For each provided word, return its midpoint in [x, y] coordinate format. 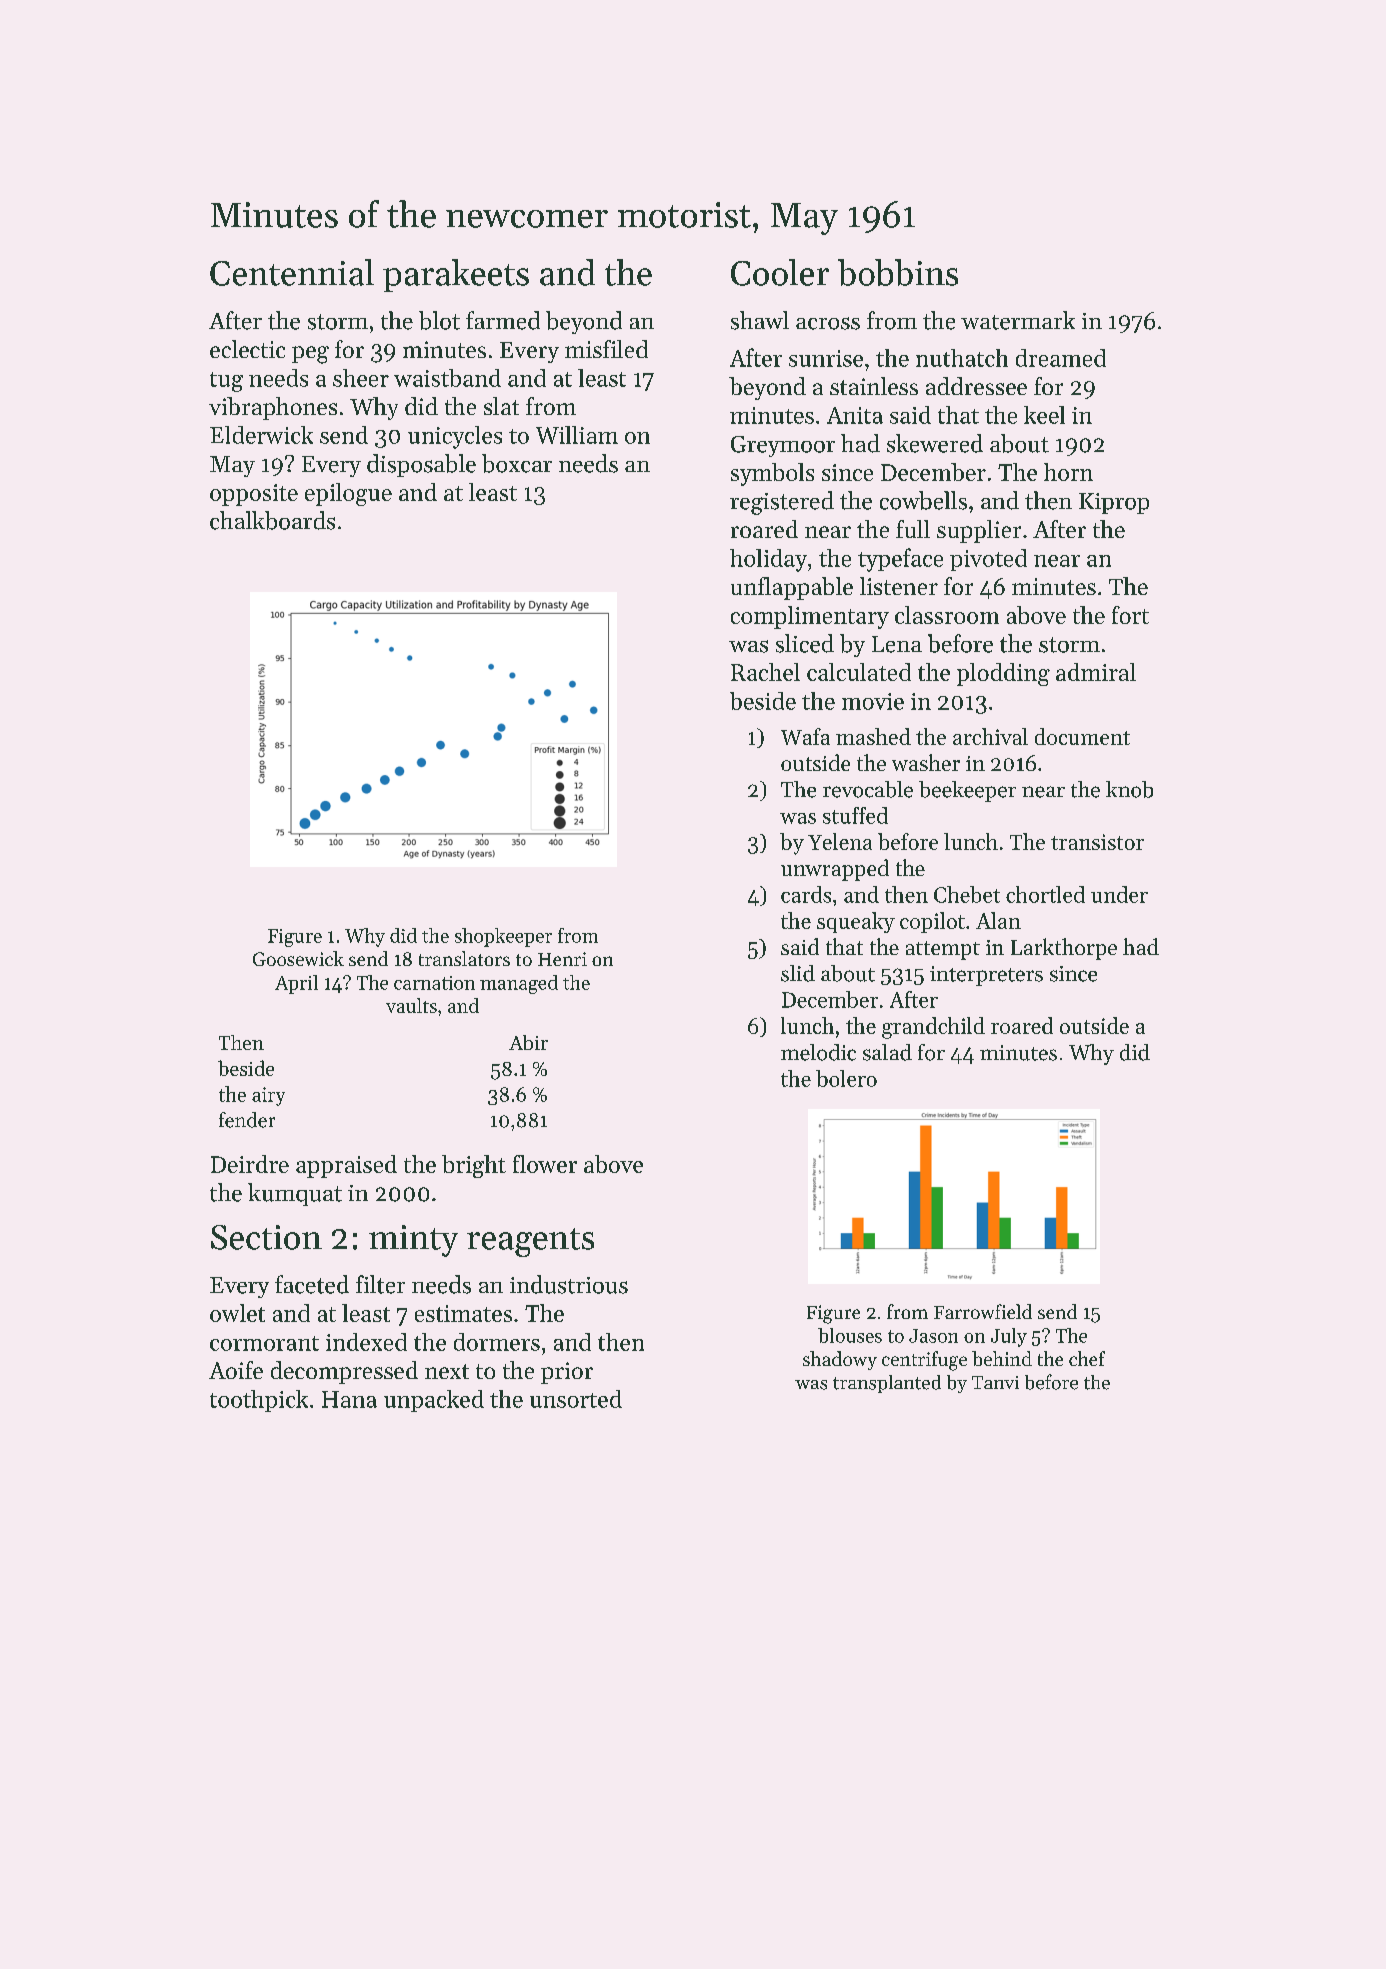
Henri [562, 959]
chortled [1045, 894]
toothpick [259, 1401]
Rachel [765, 672]
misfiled [606, 349]
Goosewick [298, 958]
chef [1087, 1358]
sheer [361, 378]
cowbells [923, 500]
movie [873, 701]
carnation [434, 983]
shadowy [840, 1360]
